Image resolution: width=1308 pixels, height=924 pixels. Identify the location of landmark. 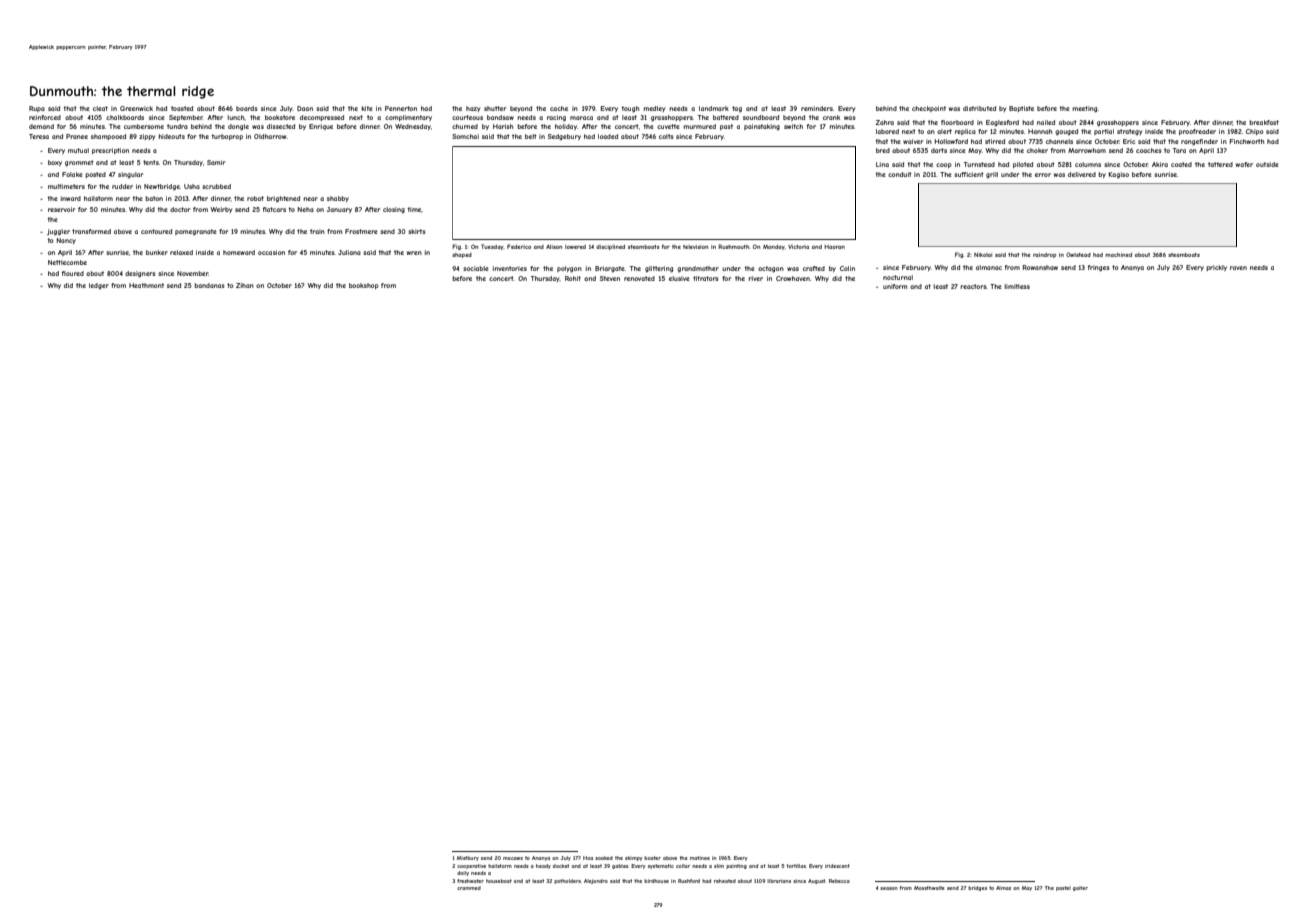
(714, 108).
